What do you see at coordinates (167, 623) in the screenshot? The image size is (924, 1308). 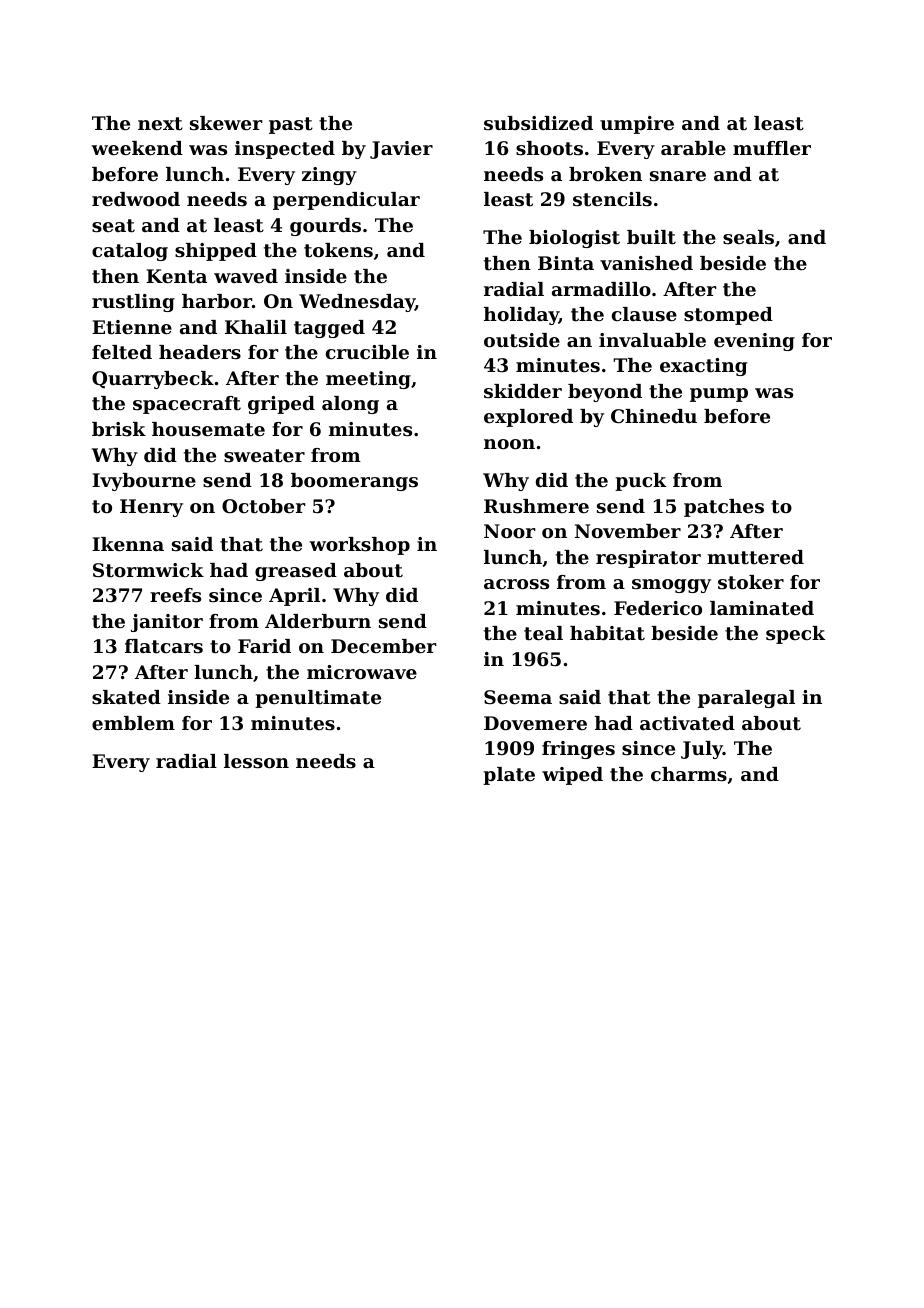 I see `janitor` at bounding box center [167, 623].
